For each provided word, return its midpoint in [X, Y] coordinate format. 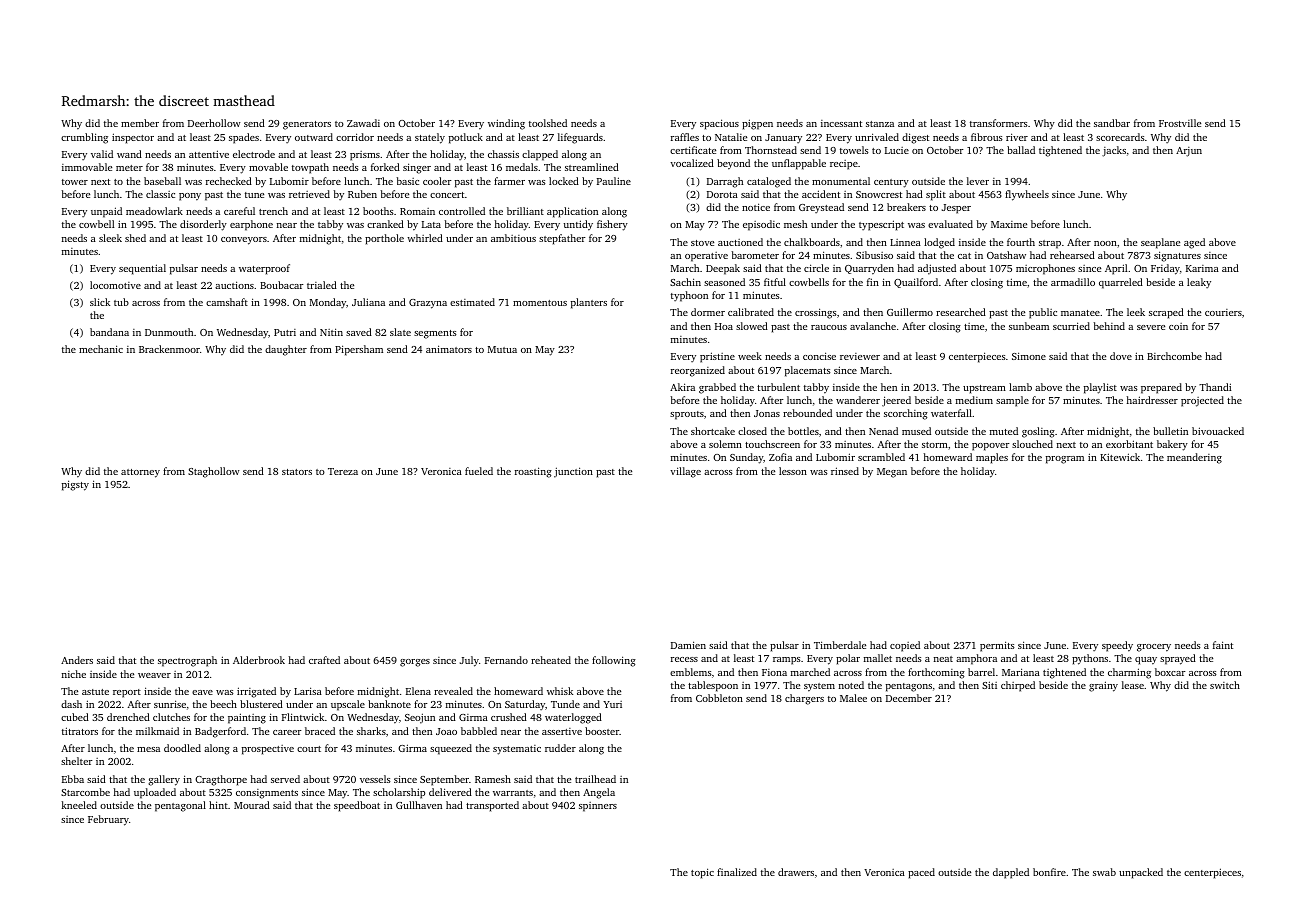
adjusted [937, 269]
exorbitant [1129, 444]
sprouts [687, 415]
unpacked [1141, 873]
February [108, 820]
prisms [365, 156]
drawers [796, 872]
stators [297, 472]
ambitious [513, 238]
